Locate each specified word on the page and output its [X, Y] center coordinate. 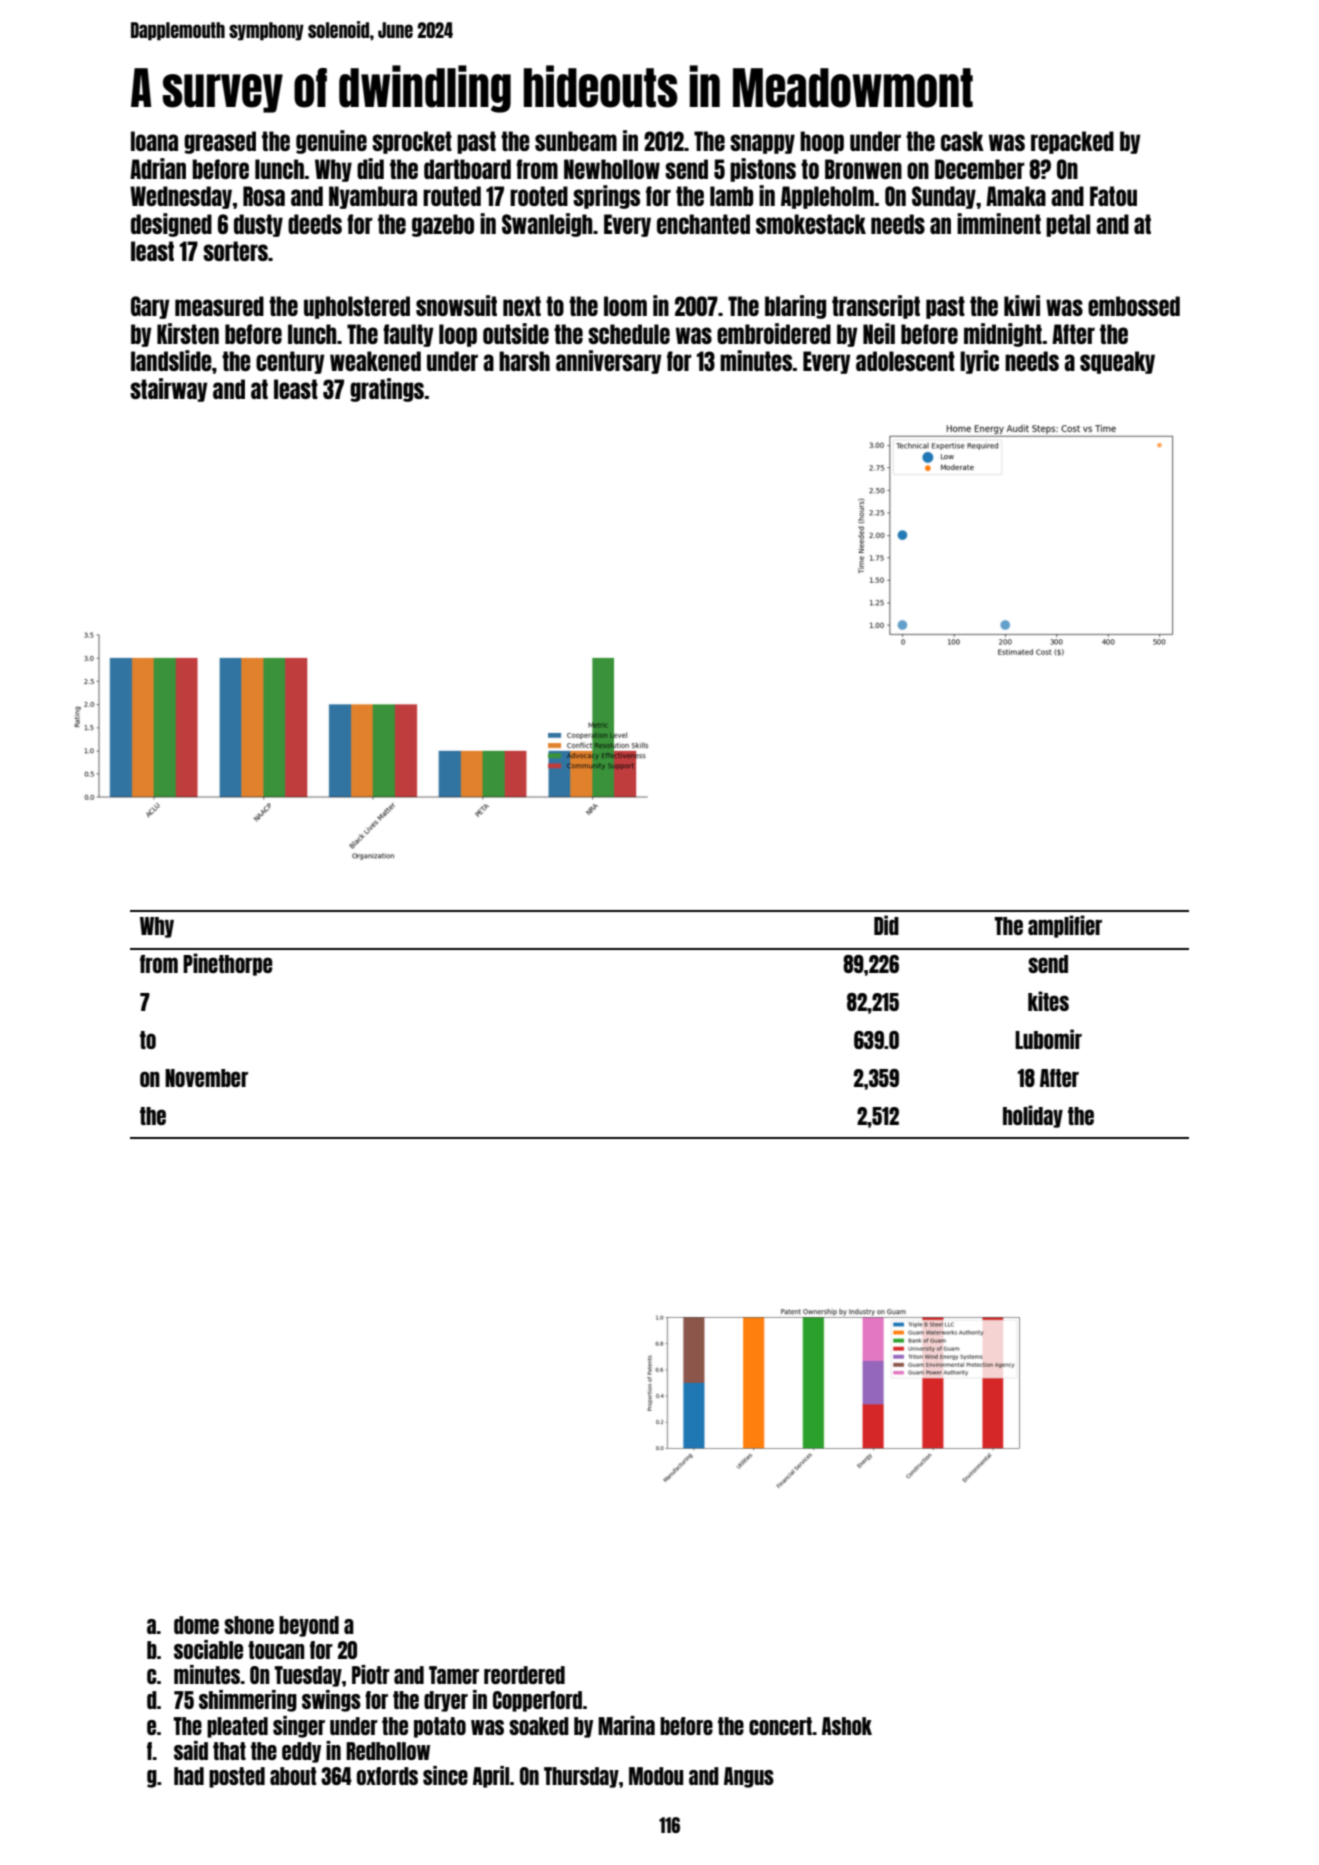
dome [196, 1625]
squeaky [1117, 362]
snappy [762, 144]
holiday [1033, 1116]
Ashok [847, 1726]
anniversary [609, 362]
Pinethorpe [228, 964]
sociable [208, 1649]
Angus [749, 1777]
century [290, 362]
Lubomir [1048, 1039]
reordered [524, 1675]
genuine [331, 142]
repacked [1072, 142]
